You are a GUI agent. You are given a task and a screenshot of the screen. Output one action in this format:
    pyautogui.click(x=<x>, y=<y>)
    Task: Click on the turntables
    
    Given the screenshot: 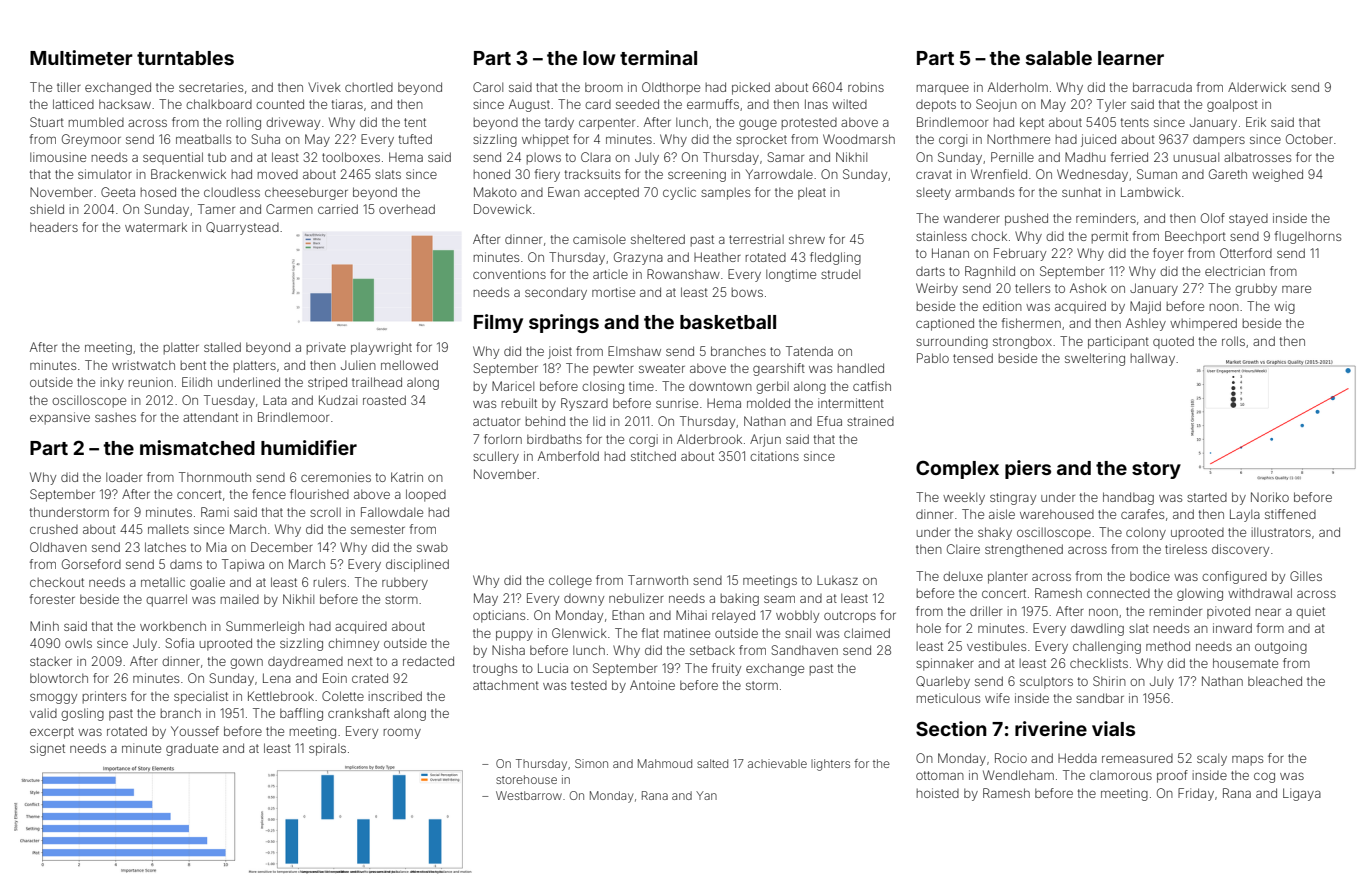 What is the action you would take?
    pyautogui.click(x=185, y=58)
